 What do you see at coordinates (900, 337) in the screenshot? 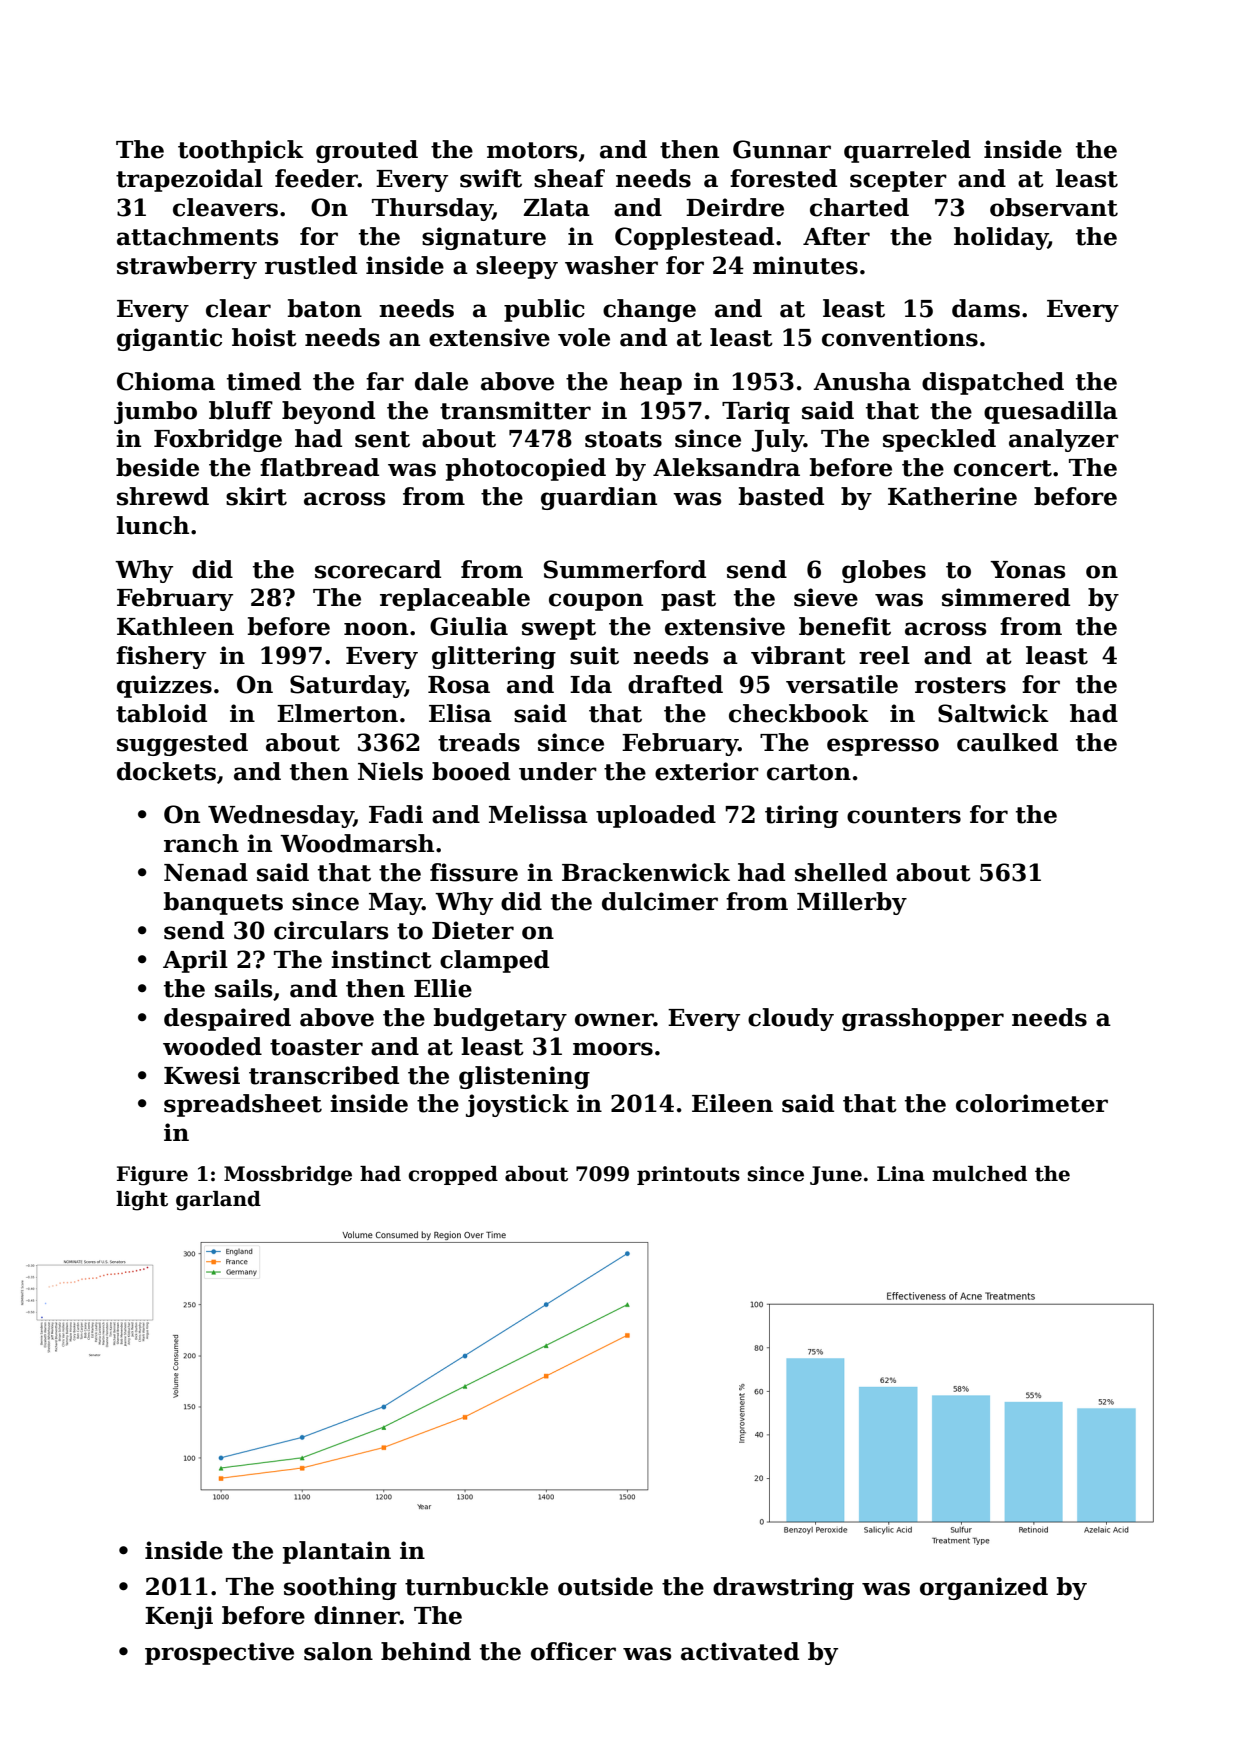
I see `conventions` at bounding box center [900, 337].
